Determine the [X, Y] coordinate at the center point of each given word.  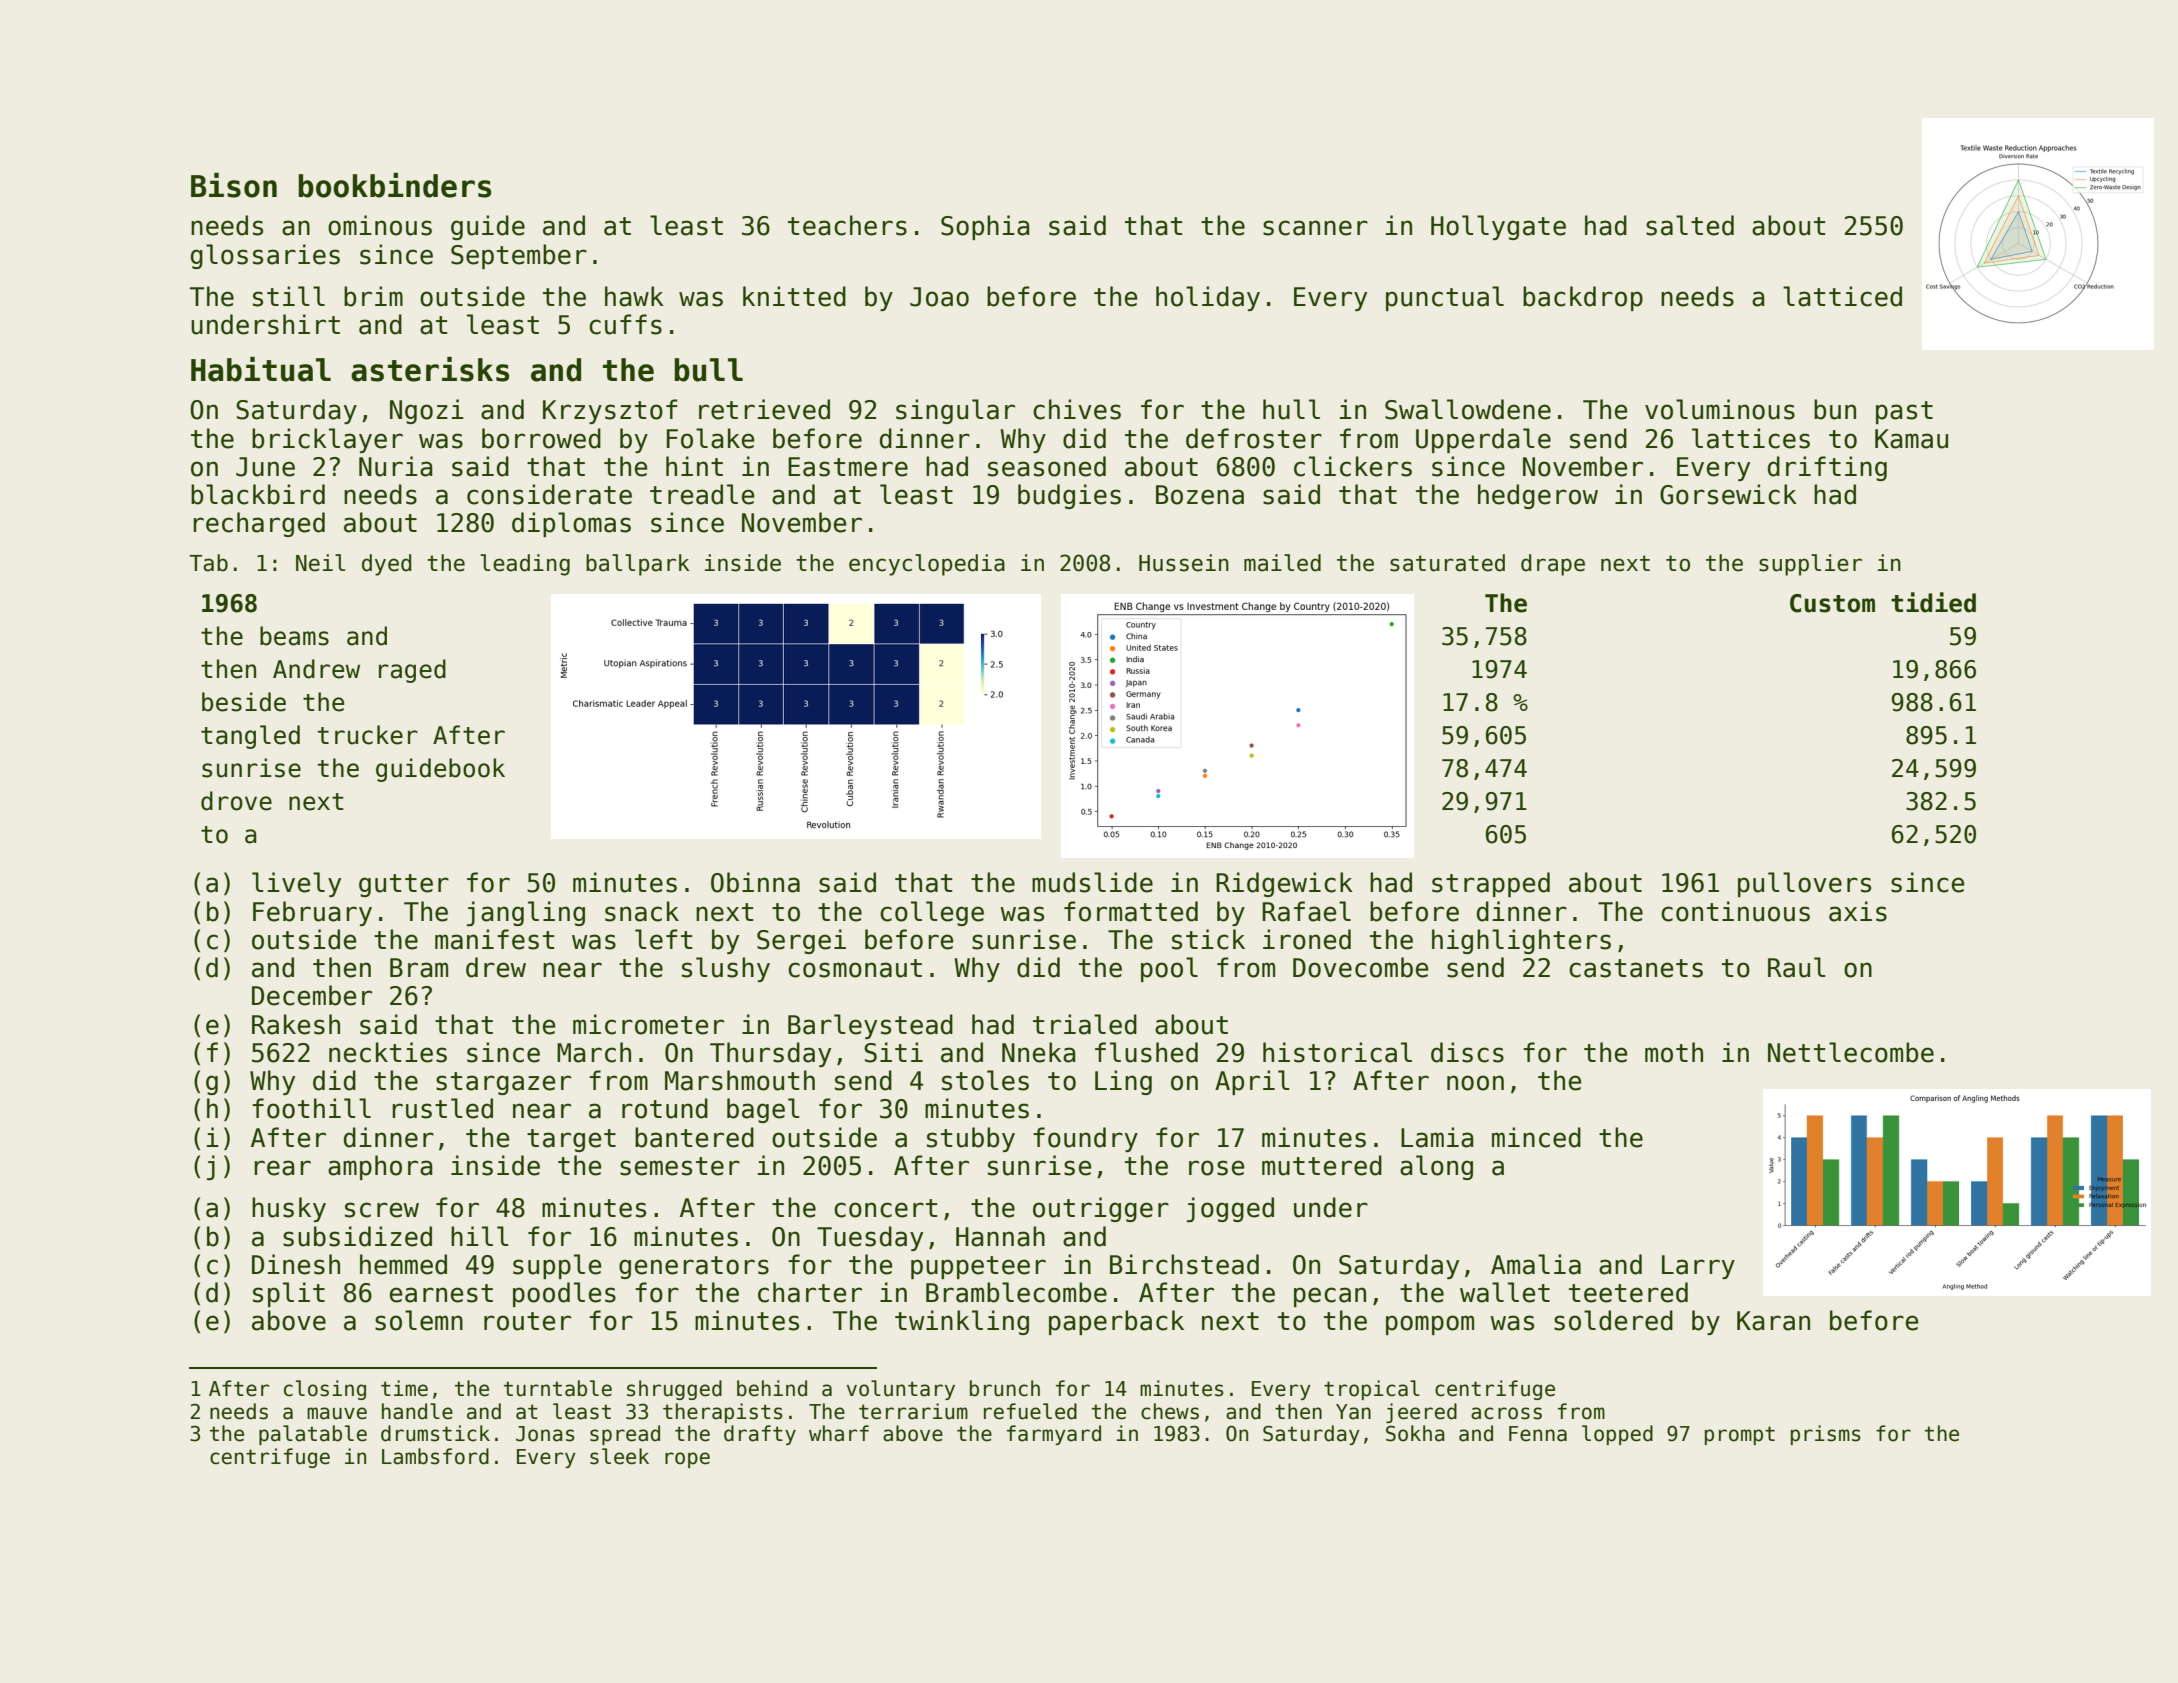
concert [886, 1208]
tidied [1933, 602]
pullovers [1804, 884]
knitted [794, 296]
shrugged [674, 1390]
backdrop [1583, 298]
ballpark [638, 565]
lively [296, 884]
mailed [1282, 563]
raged [412, 671]
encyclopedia [927, 565]
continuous [1735, 911]
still [289, 296]
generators [694, 1267]
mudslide [1092, 882]
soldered [1613, 1320]
